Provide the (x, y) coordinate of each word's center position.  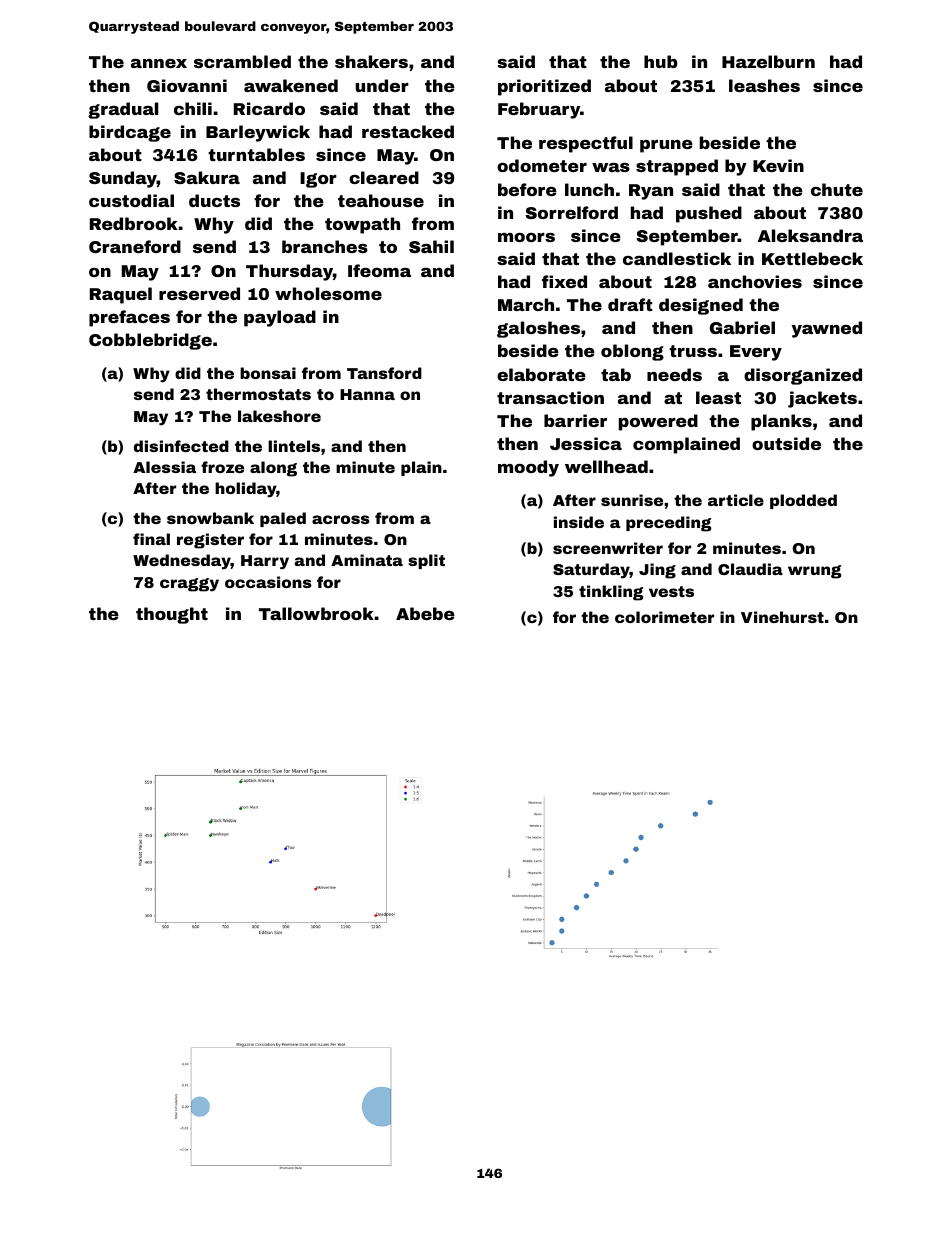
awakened (291, 85)
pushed (709, 214)
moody (528, 468)
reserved (199, 293)
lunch (589, 189)
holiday (246, 490)
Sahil (431, 246)
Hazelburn (768, 61)
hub (661, 61)
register (210, 541)
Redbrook (134, 223)
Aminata (367, 560)
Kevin (778, 165)
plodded (803, 501)
